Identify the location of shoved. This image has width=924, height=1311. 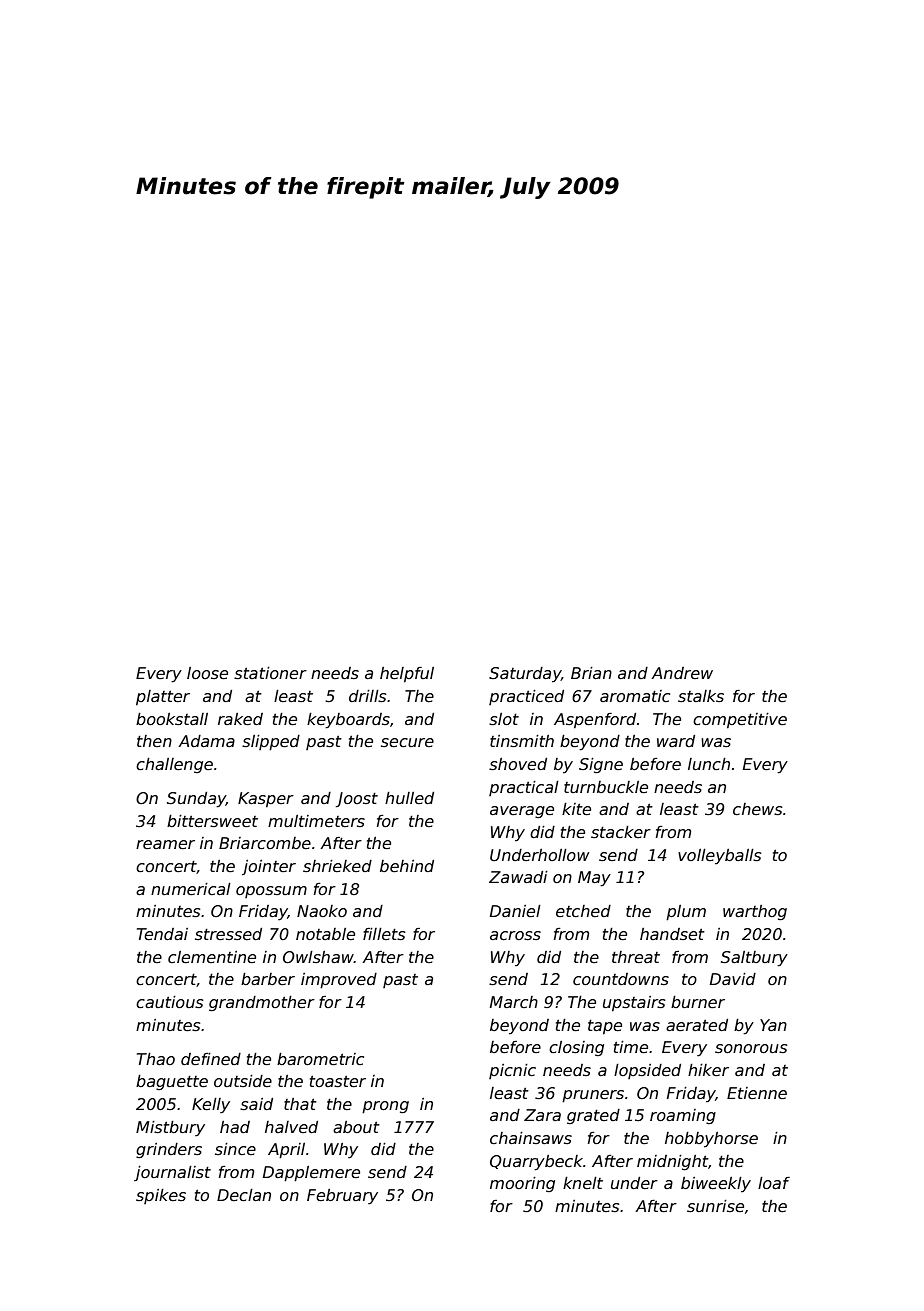
(518, 764).
